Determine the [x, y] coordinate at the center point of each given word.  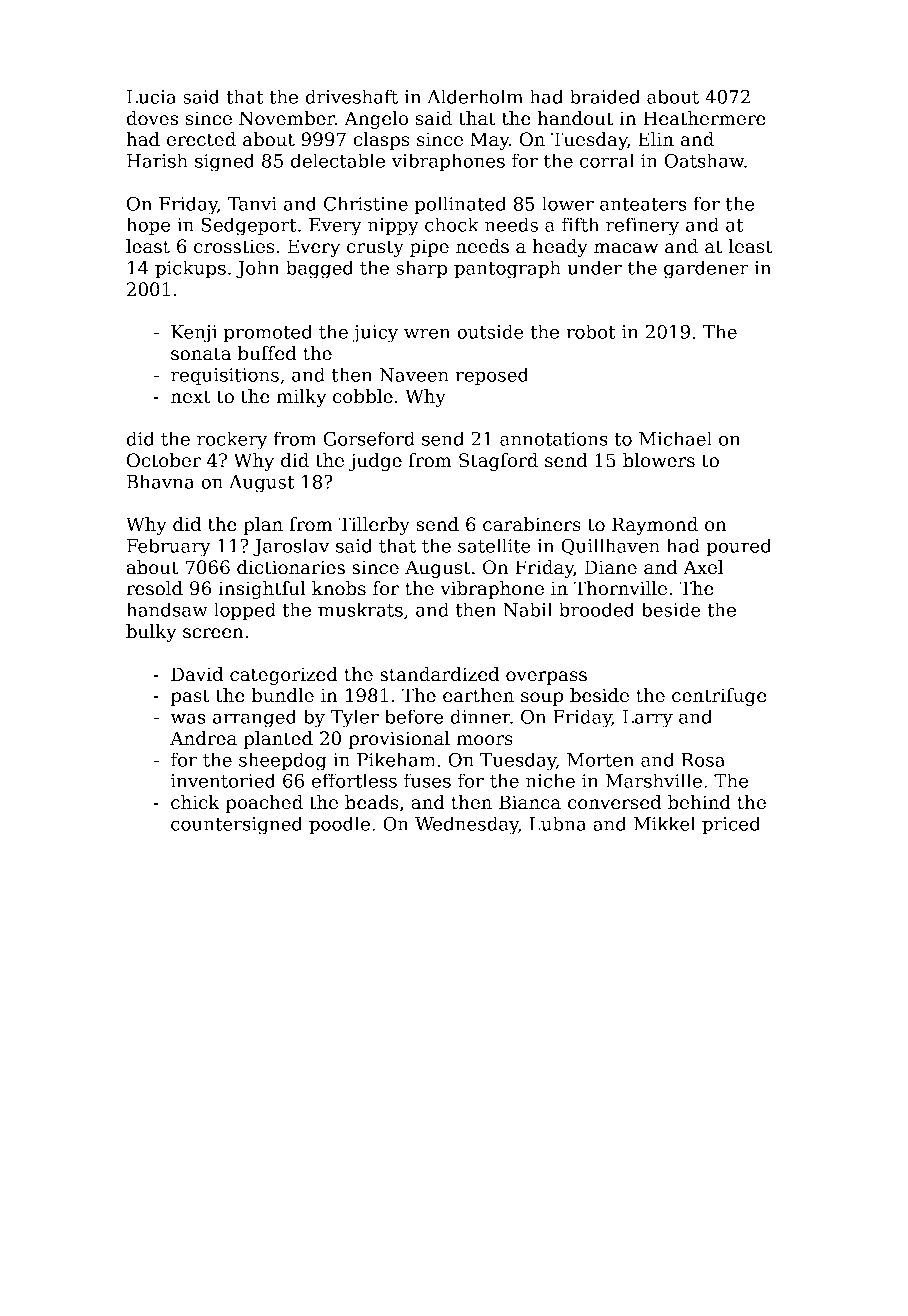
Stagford [498, 462]
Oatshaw [704, 160]
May [489, 141]
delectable [338, 160]
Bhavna [160, 481]
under [594, 267]
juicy [375, 334]
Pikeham [396, 759]
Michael [675, 438]
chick [195, 802]
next [191, 397]
